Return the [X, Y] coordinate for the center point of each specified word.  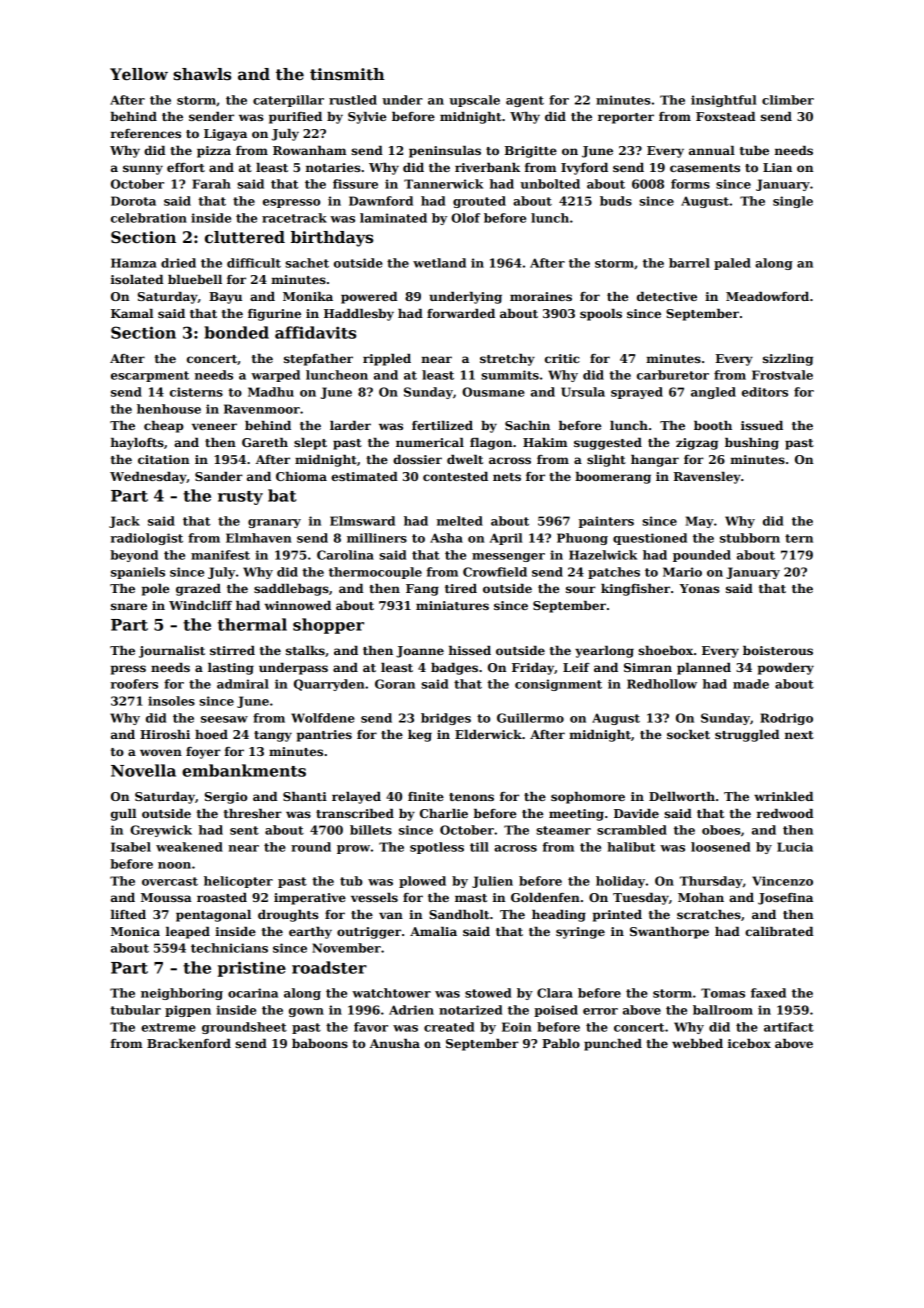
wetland [439, 263]
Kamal [132, 313]
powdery [786, 669]
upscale [474, 101]
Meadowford [767, 296]
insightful [723, 101]
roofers [134, 684]
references [146, 133]
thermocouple [375, 573]
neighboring [182, 994]
